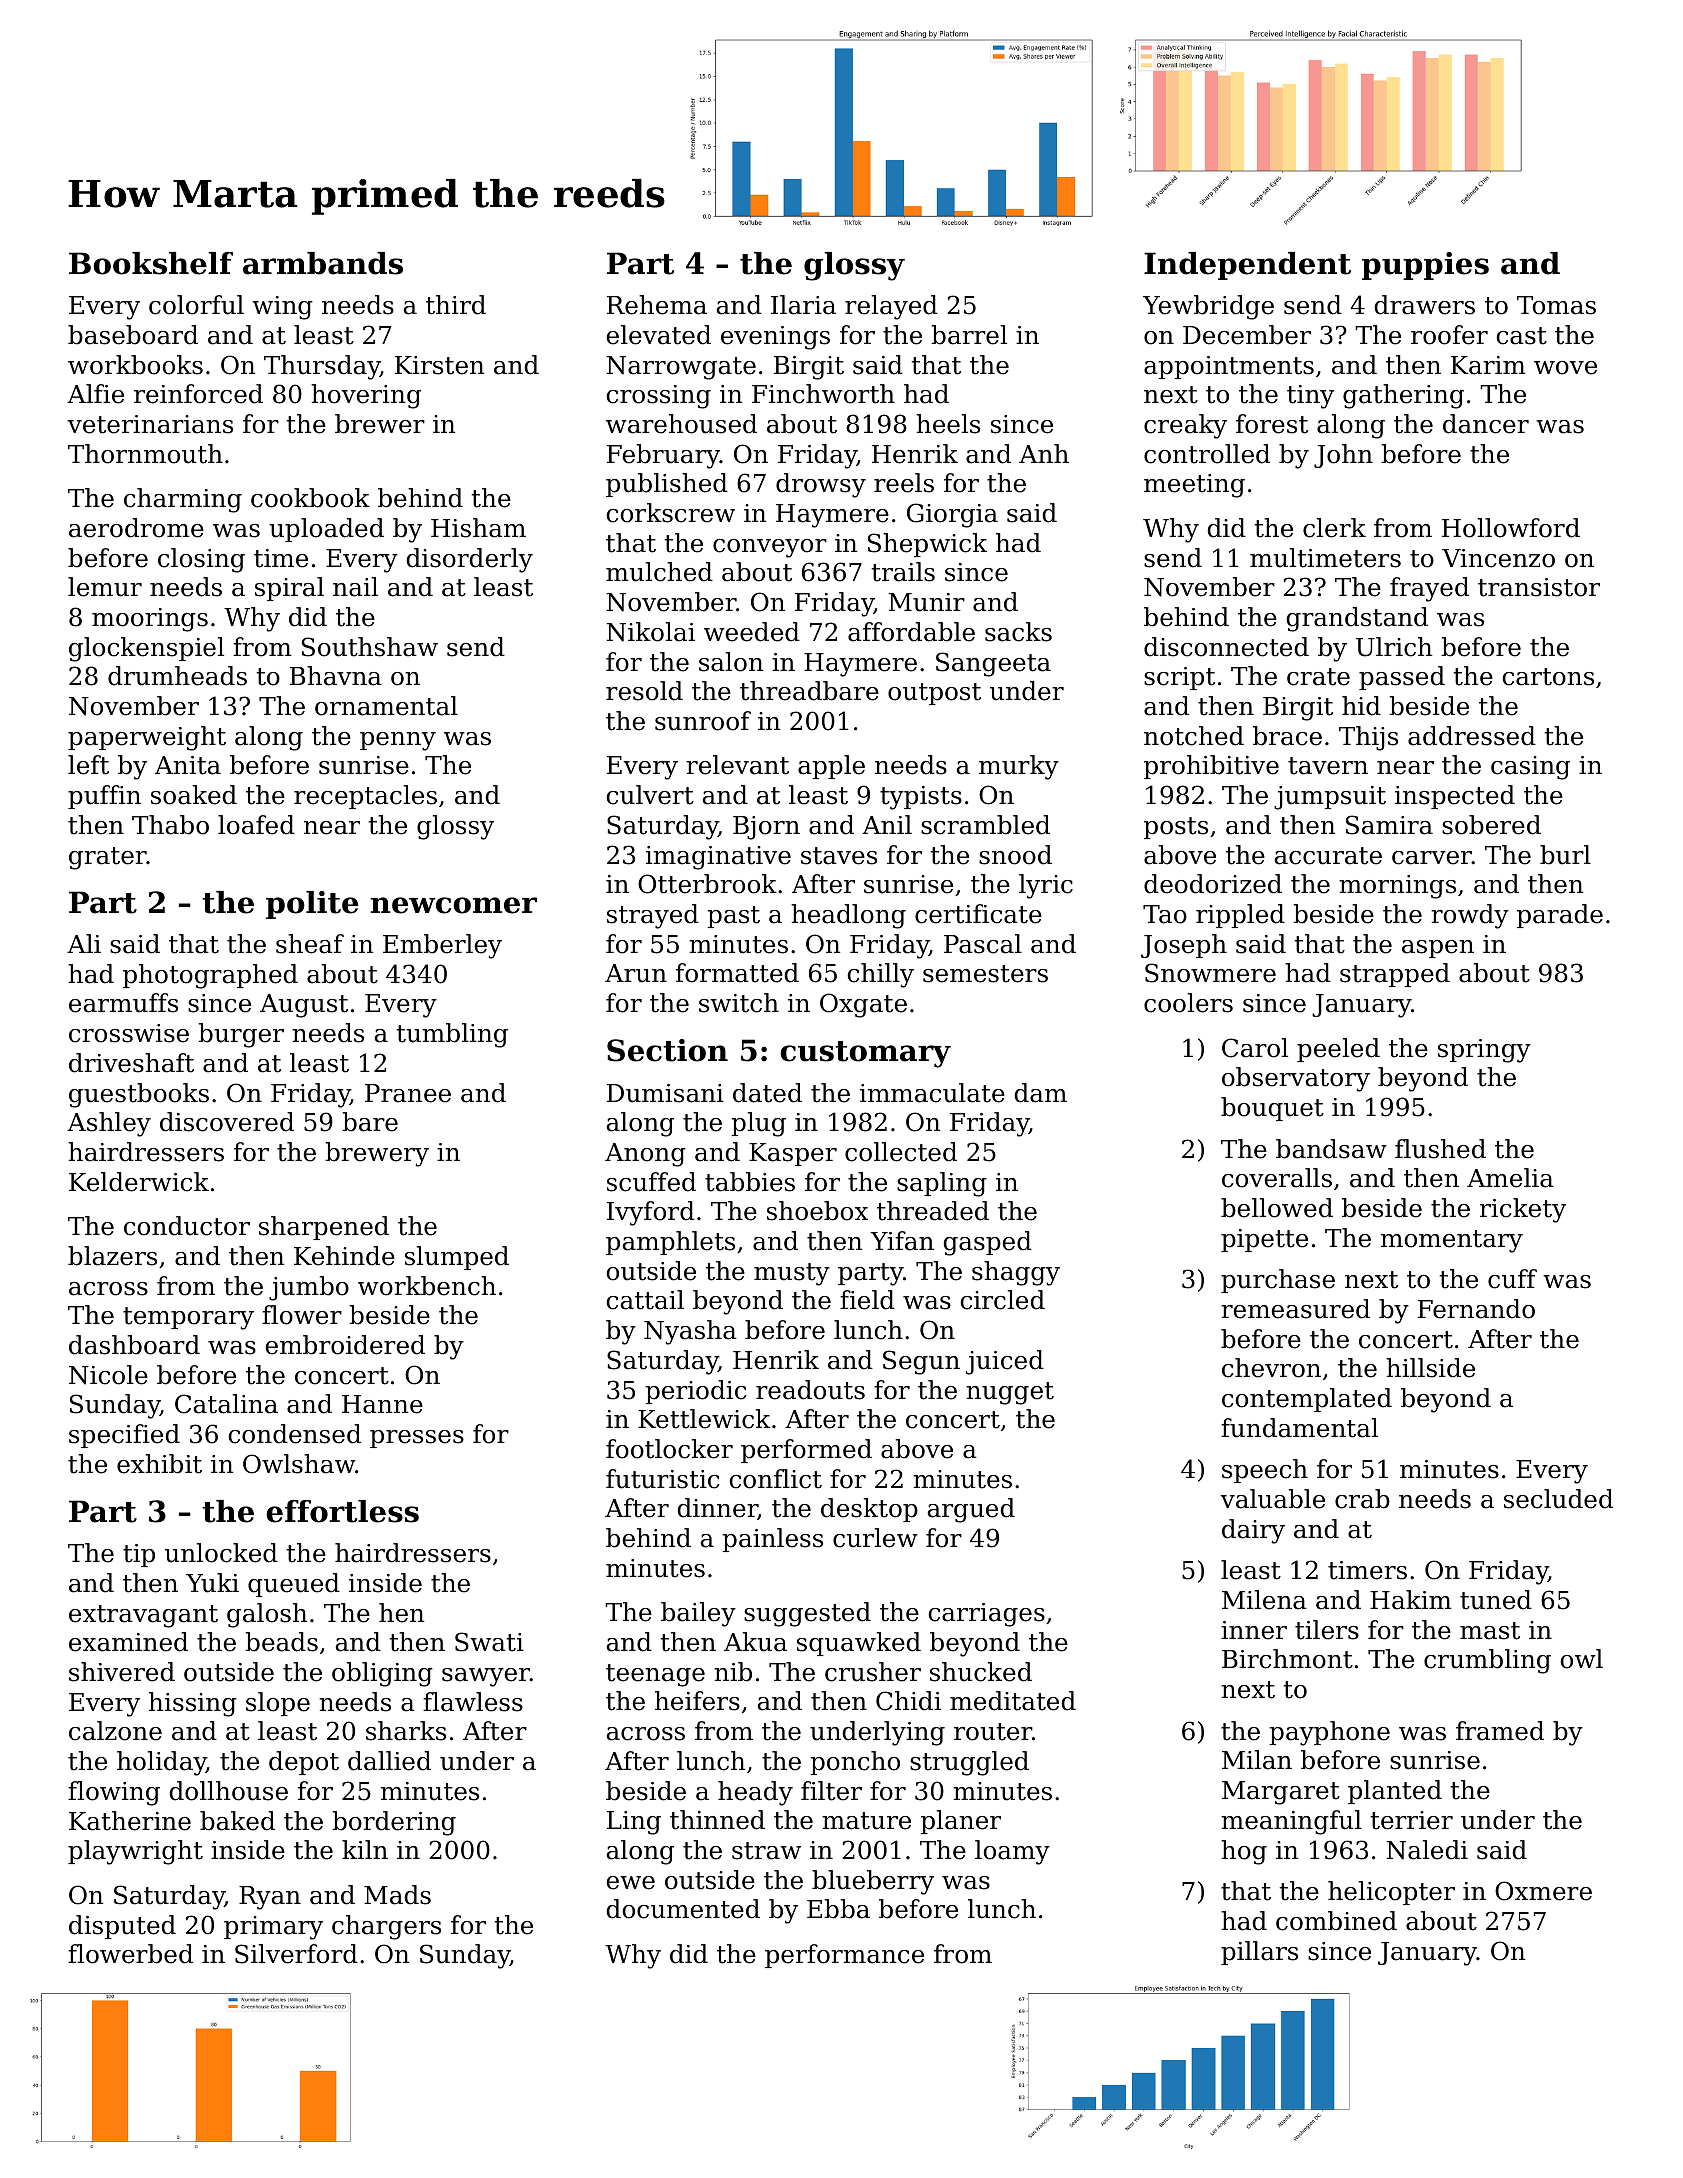  Describe the element at coordinates (151, 263) in the screenshot. I see `Bookshelf` at that location.
